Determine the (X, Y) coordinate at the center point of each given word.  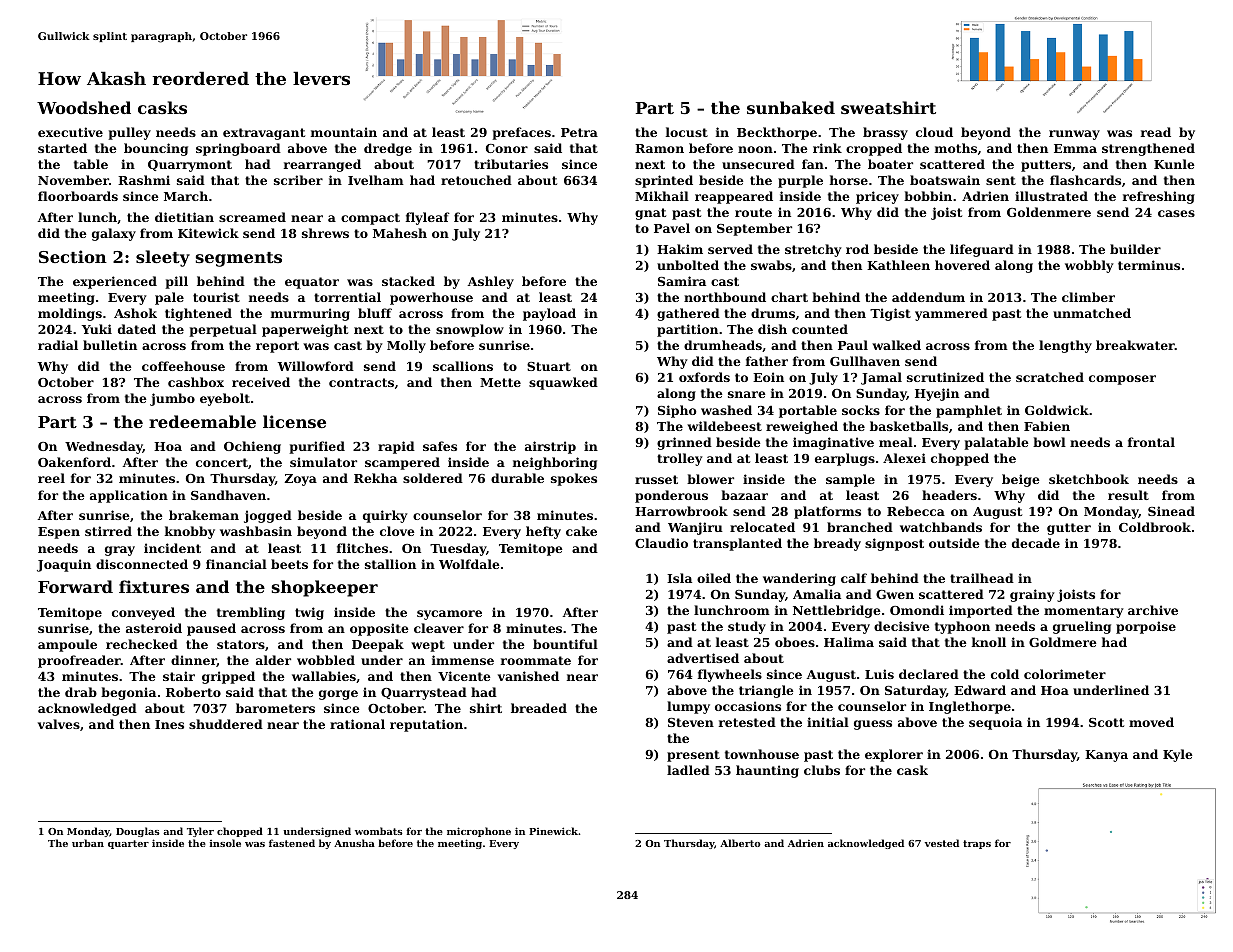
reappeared (734, 197)
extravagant (264, 134)
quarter (128, 844)
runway (1074, 135)
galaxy (114, 234)
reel (51, 478)
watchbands (941, 527)
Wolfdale (469, 564)
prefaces (521, 133)
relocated (762, 527)
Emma (1075, 148)
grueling (1082, 627)
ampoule (67, 645)
